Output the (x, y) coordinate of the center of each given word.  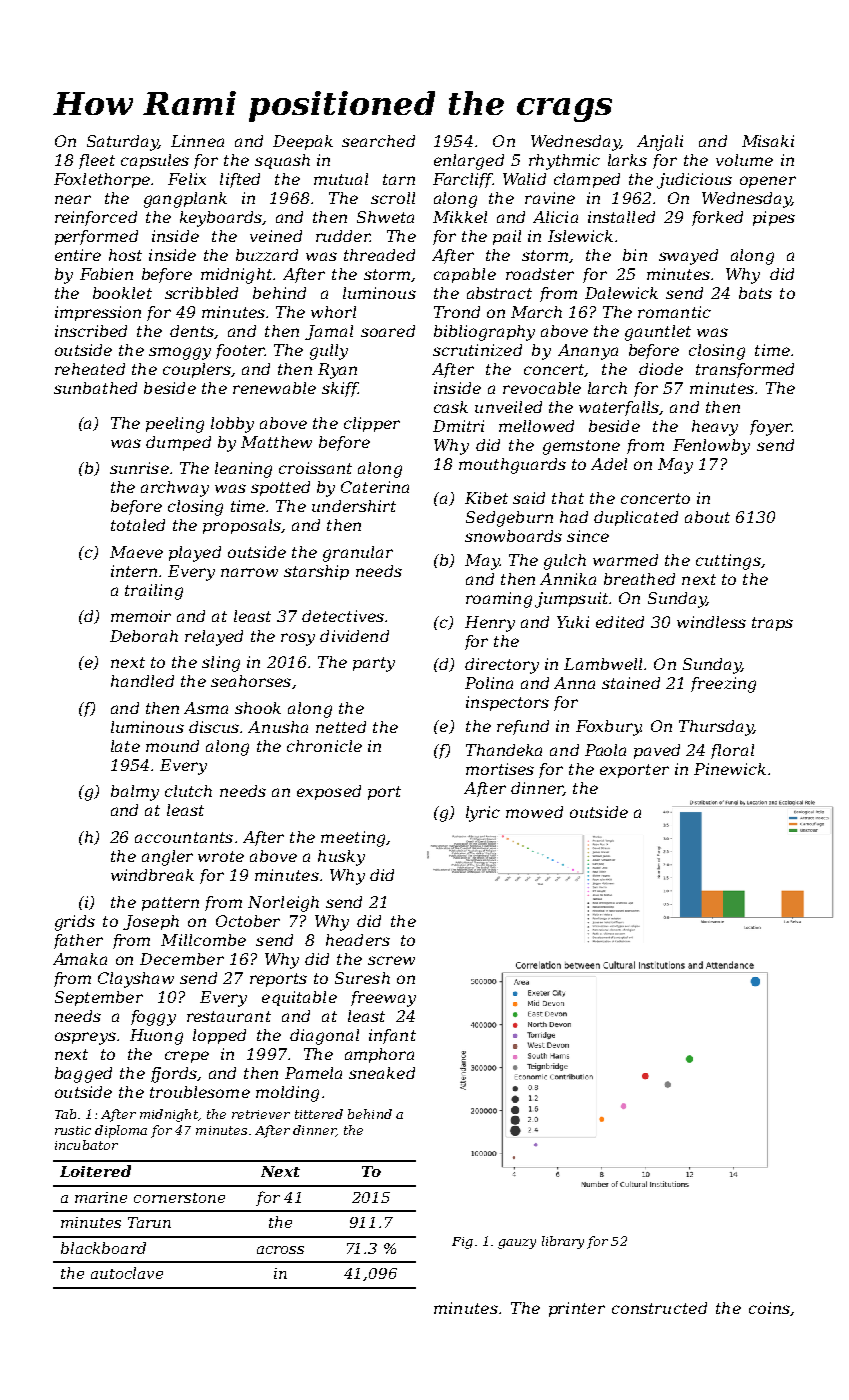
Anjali (660, 143)
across (280, 1250)
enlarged (469, 162)
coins (769, 1308)
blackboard (103, 1248)
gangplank (185, 200)
